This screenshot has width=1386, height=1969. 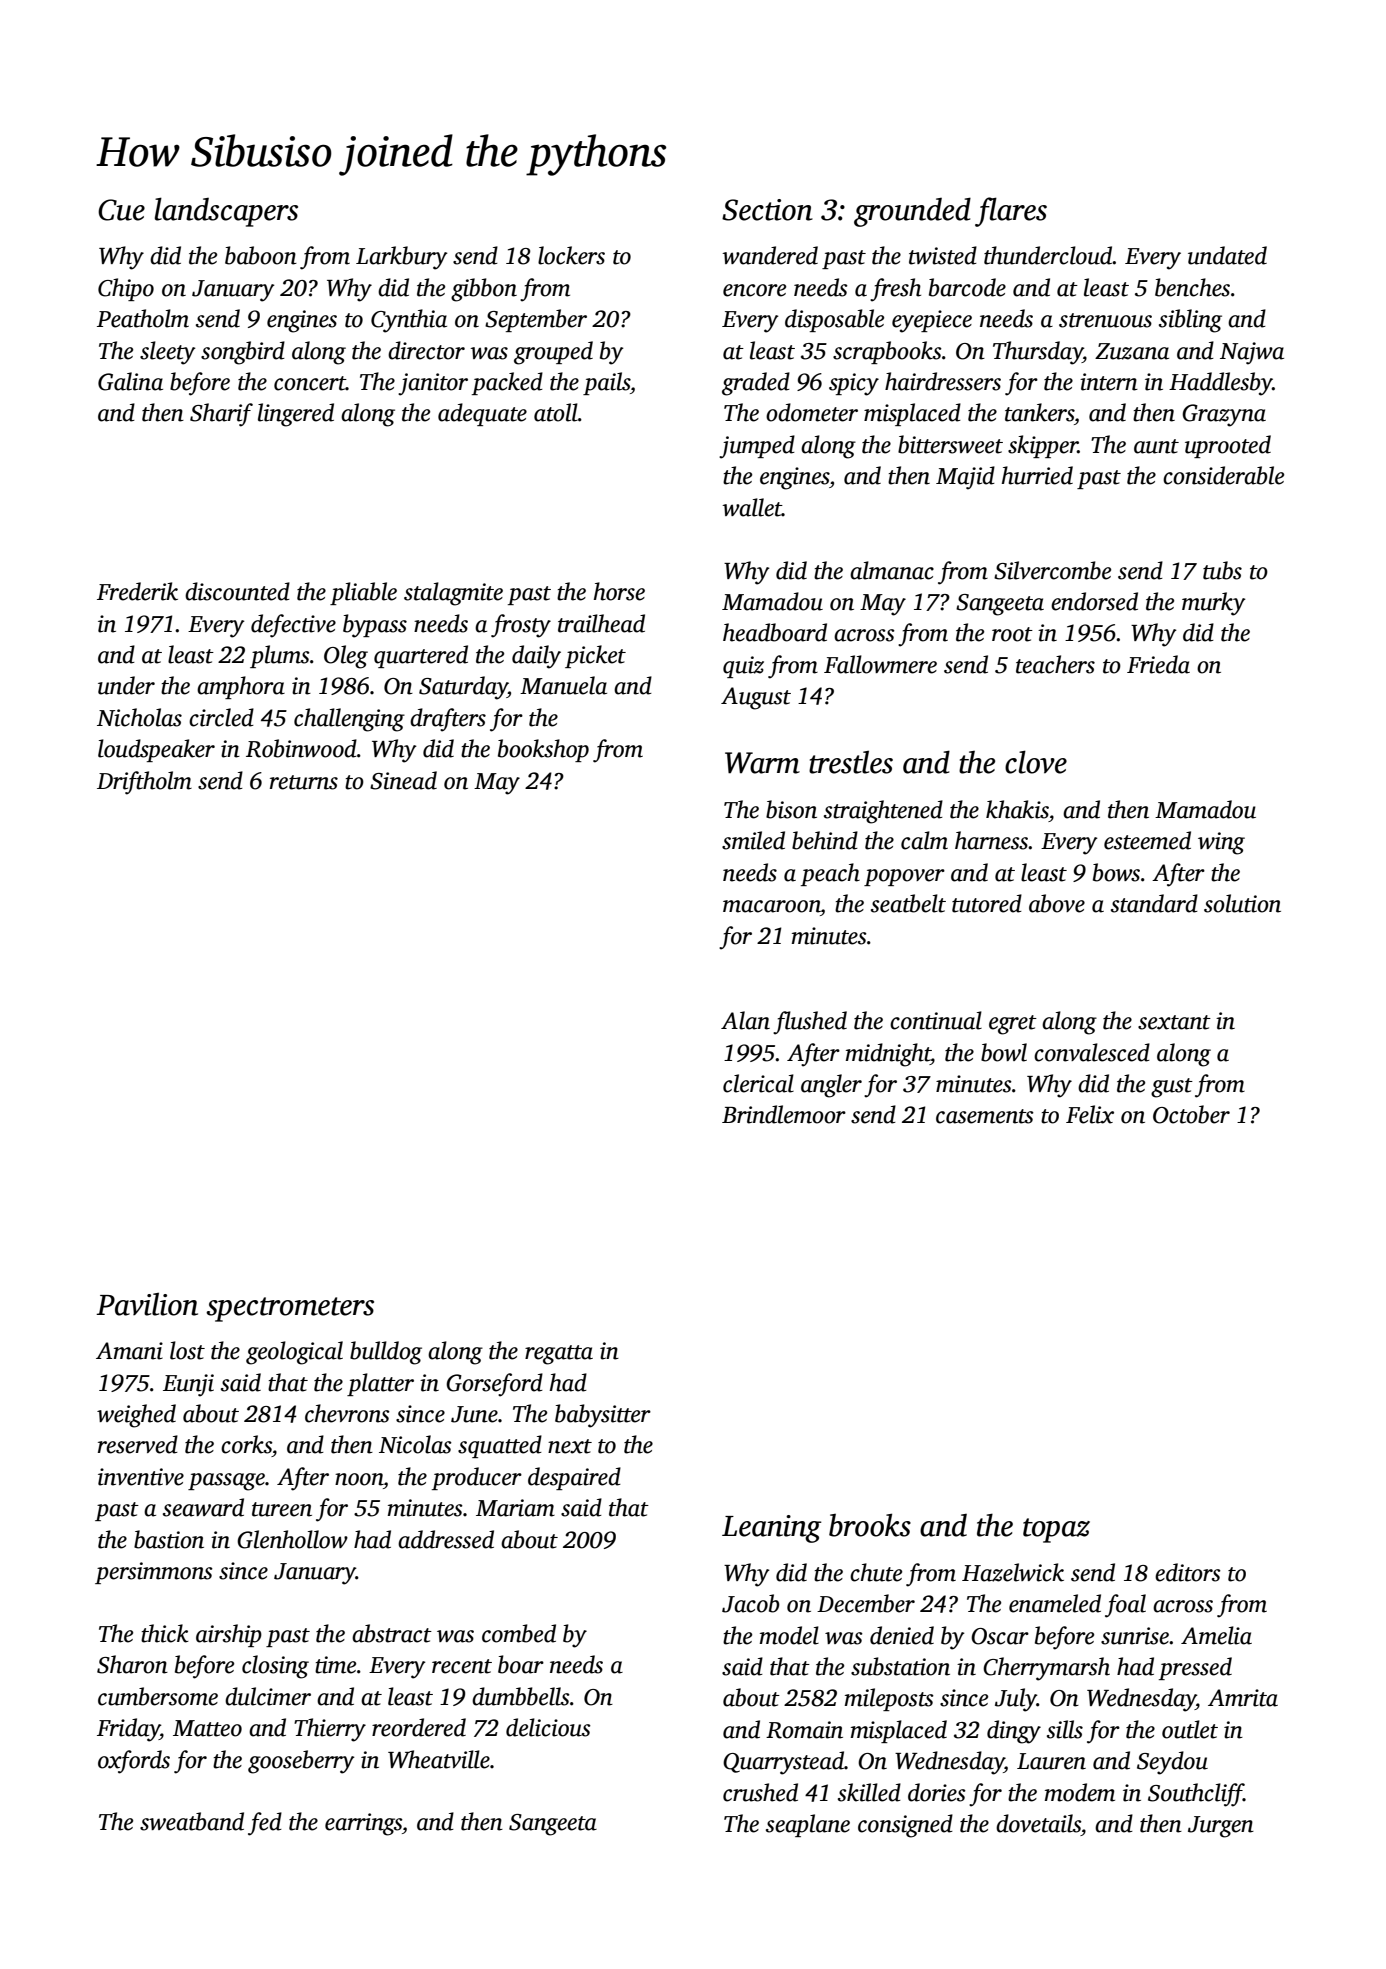 What do you see at coordinates (751, 1603) in the screenshot?
I see `Jacob` at bounding box center [751, 1603].
